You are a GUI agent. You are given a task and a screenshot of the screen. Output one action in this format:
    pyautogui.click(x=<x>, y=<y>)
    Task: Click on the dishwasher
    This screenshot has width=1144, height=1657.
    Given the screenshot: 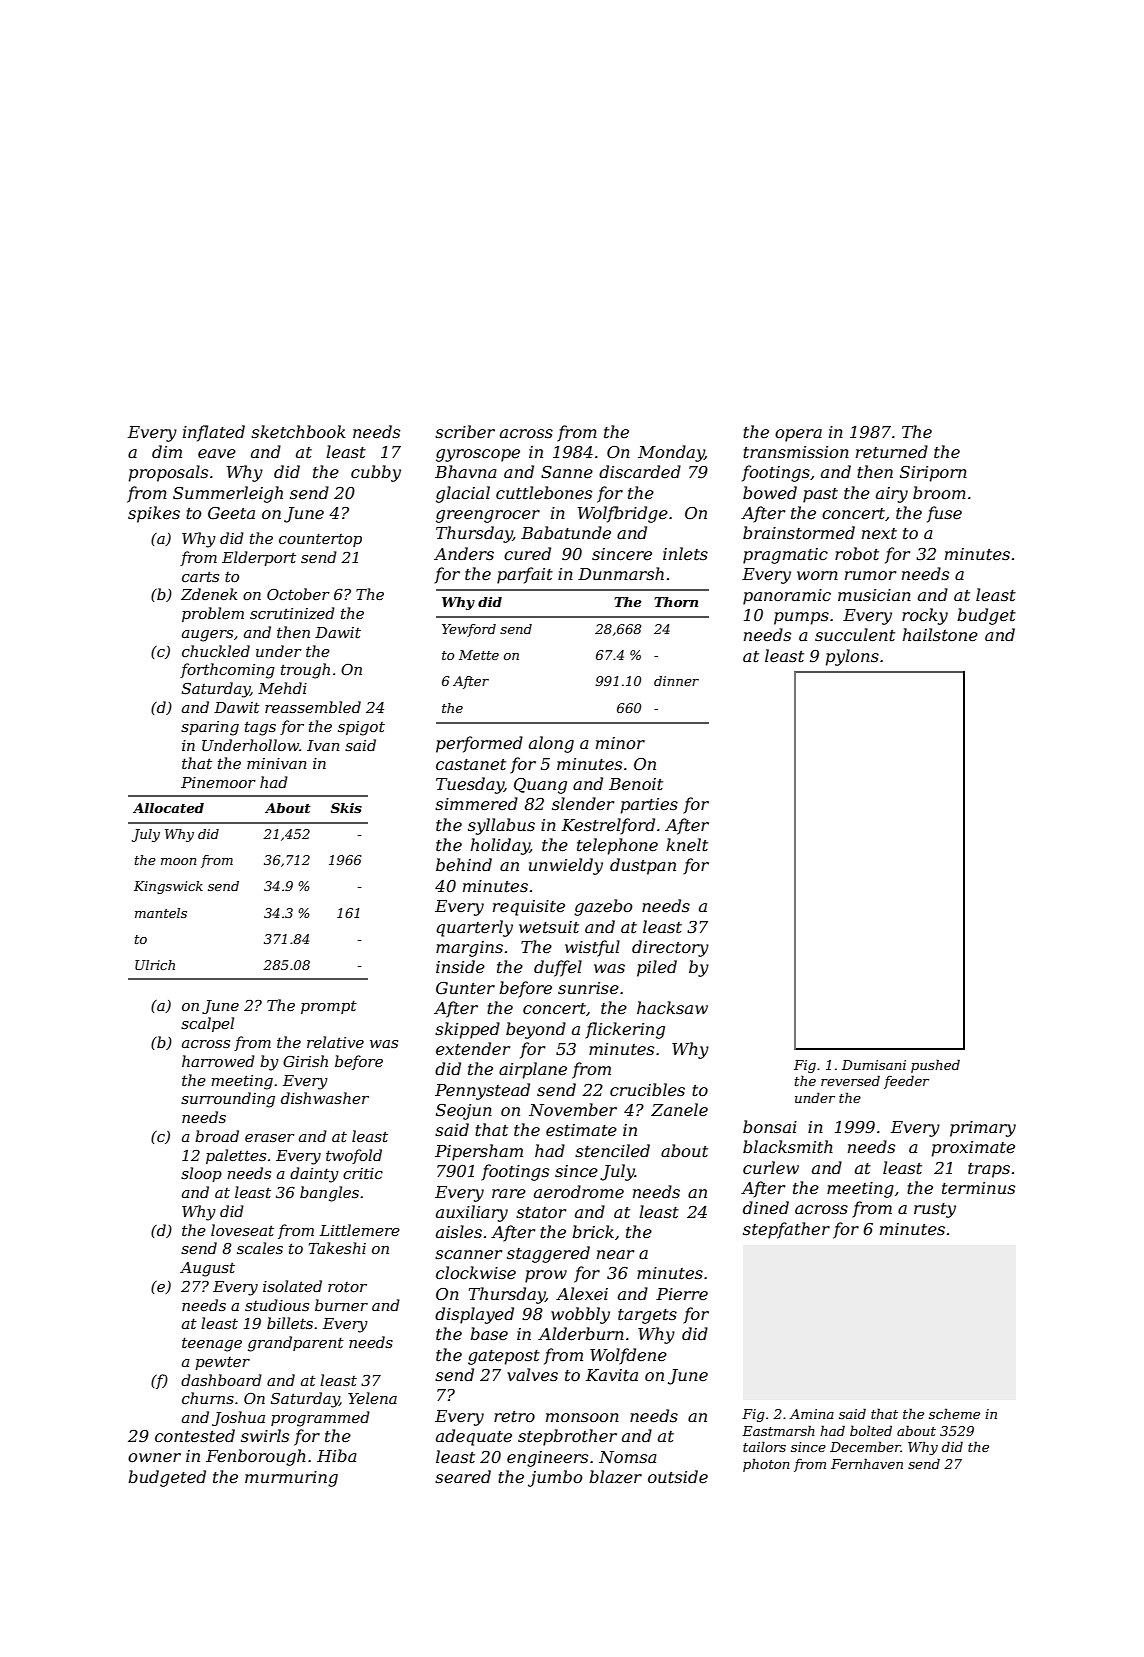 What is the action you would take?
    pyautogui.click(x=325, y=1098)
